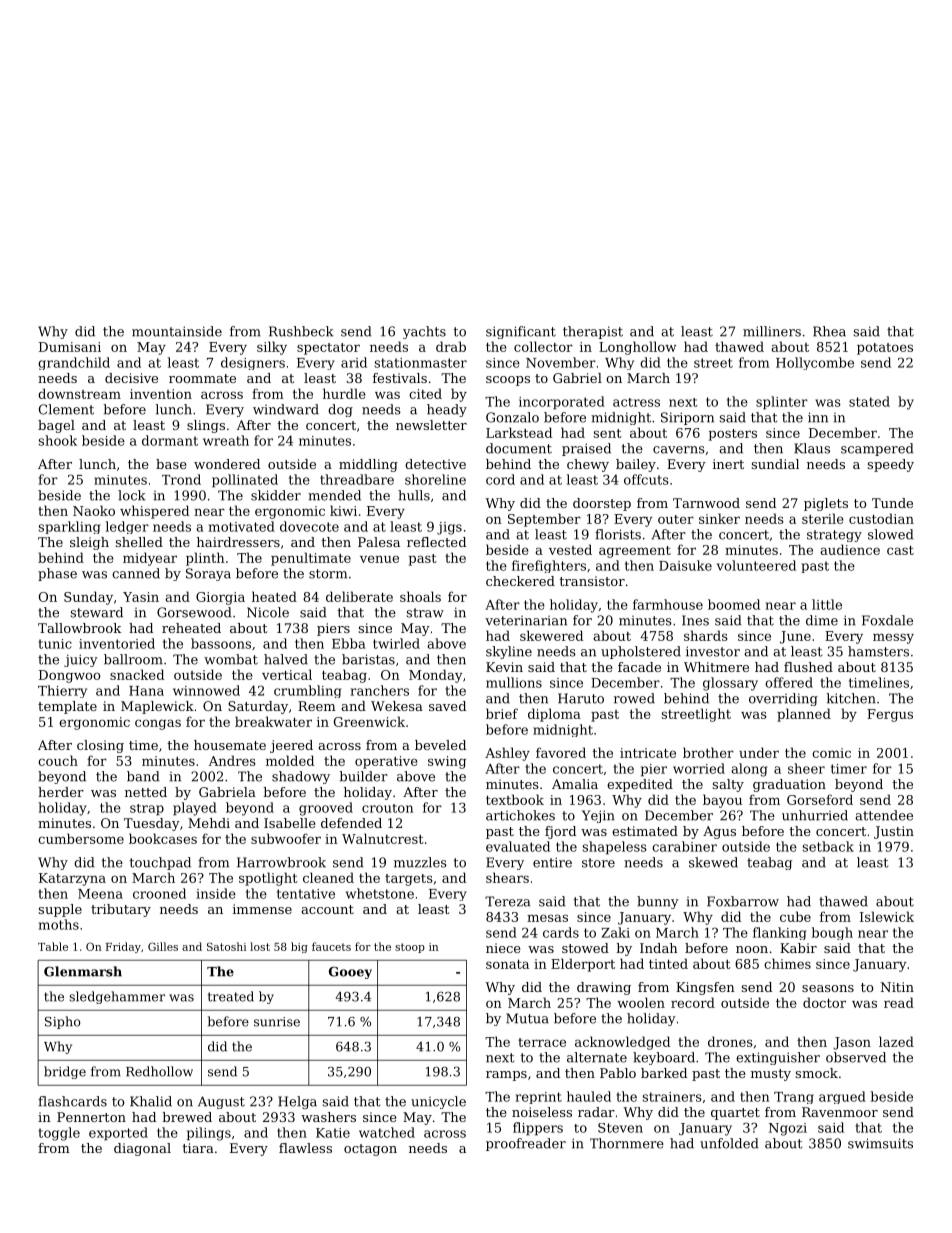 This screenshot has width=952, height=1233. Describe the element at coordinates (70, 347) in the screenshot. I see `Dumisani` at that location.
